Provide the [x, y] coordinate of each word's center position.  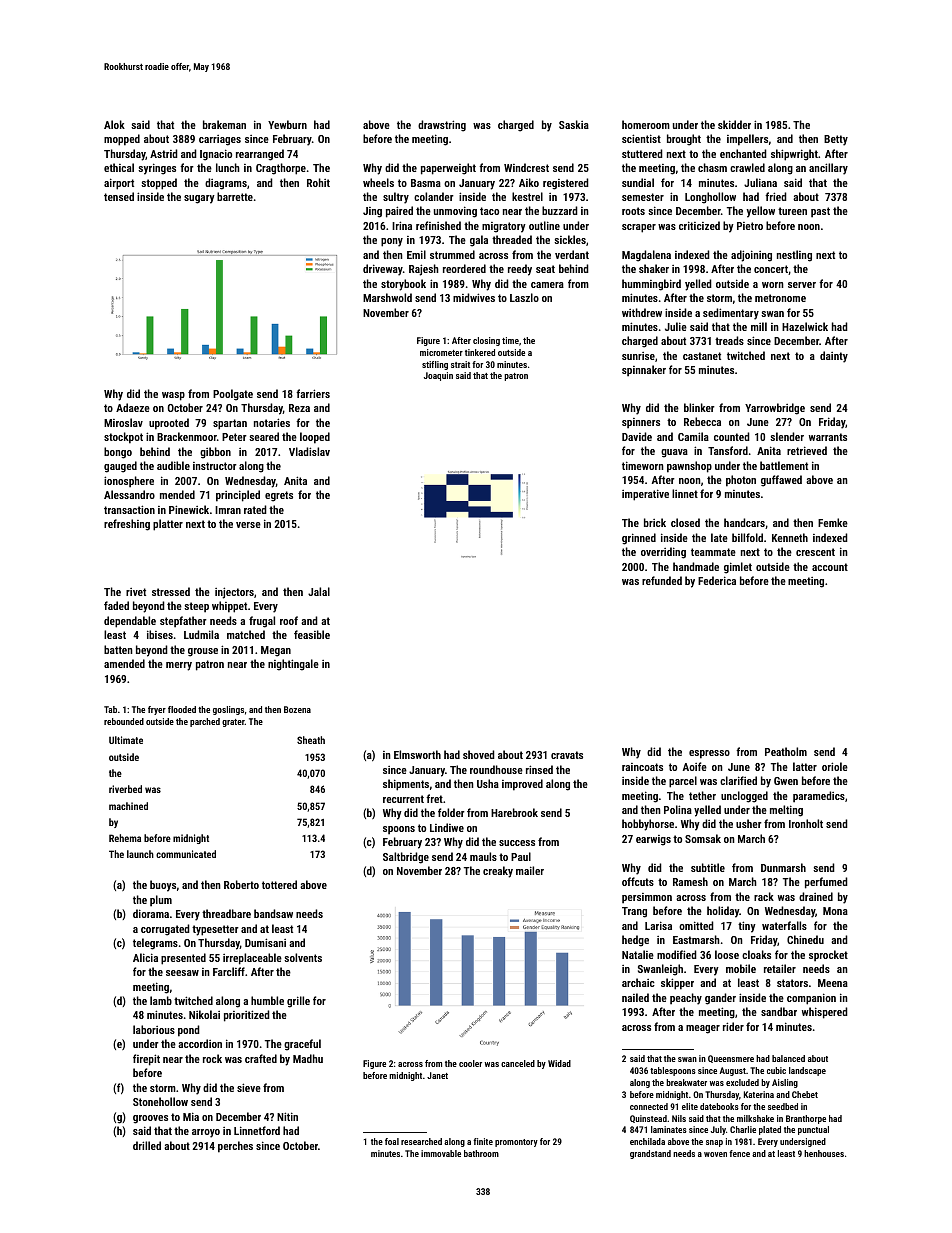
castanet [702, 356]
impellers [747, 140]
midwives [474, 297]
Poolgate [233, 395]
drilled [147, 1145]
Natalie [638, 954]
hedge [635, 941]
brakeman [224, 124]
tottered [279, 884]
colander [434, 196]
